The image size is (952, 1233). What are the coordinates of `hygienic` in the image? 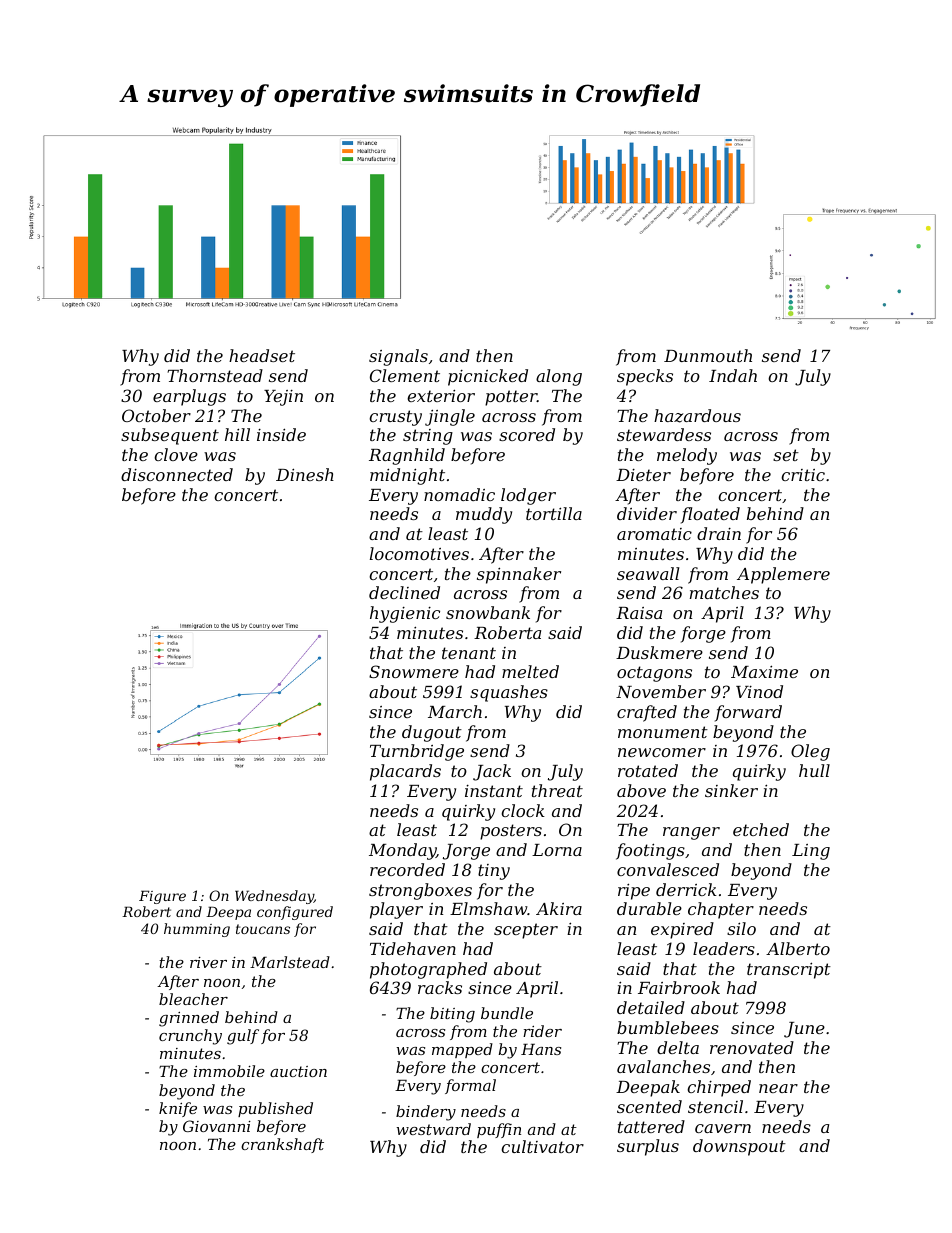 It's located at (405, 614).
